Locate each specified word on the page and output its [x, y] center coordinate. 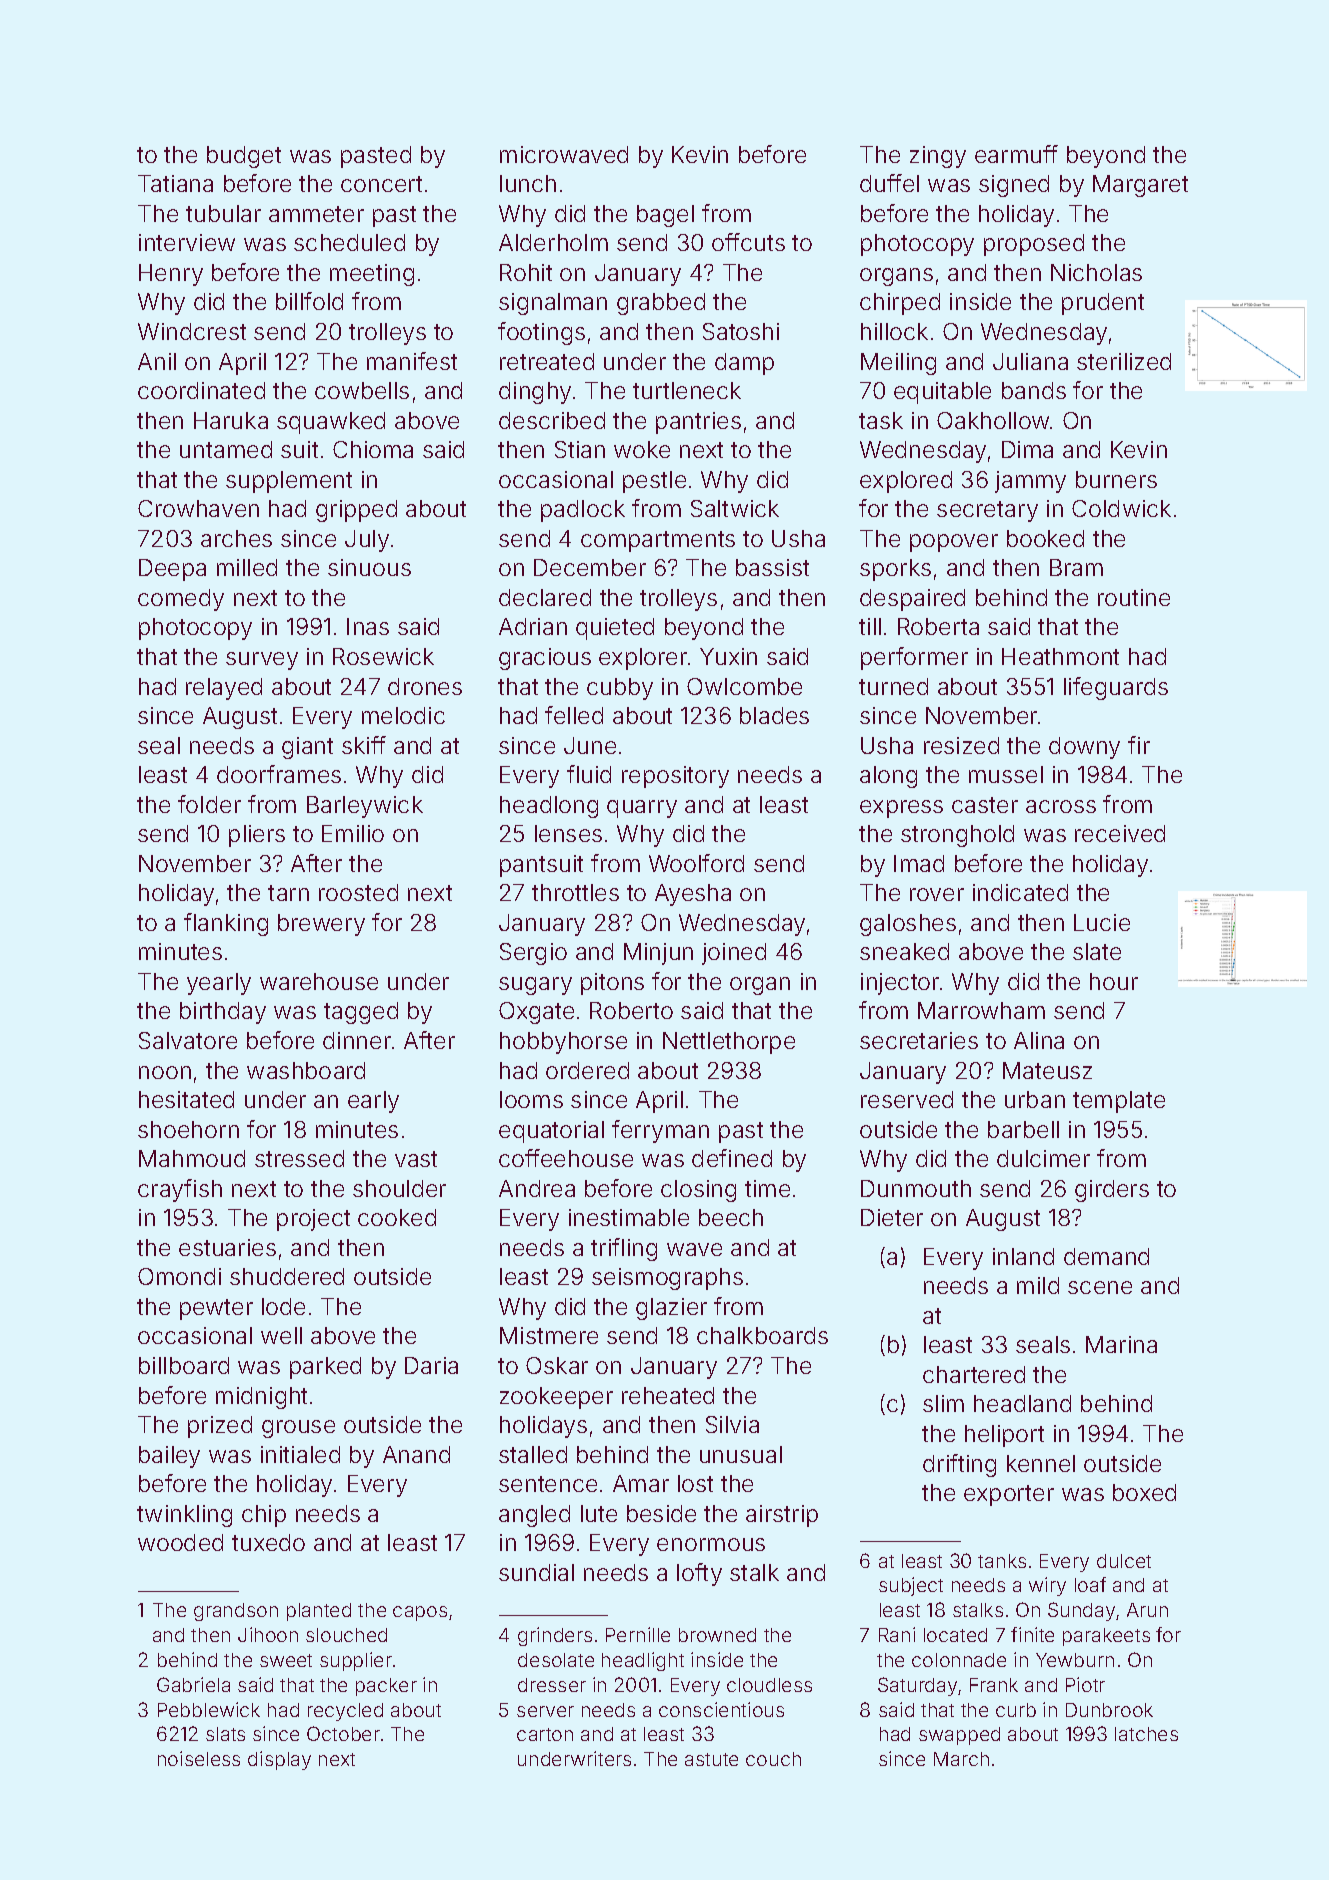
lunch [528, 183]
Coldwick [1121, 508]
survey [262, 661]
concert [381, 184]
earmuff [1016, 154]
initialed [300, 1454]
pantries [698, 423]
